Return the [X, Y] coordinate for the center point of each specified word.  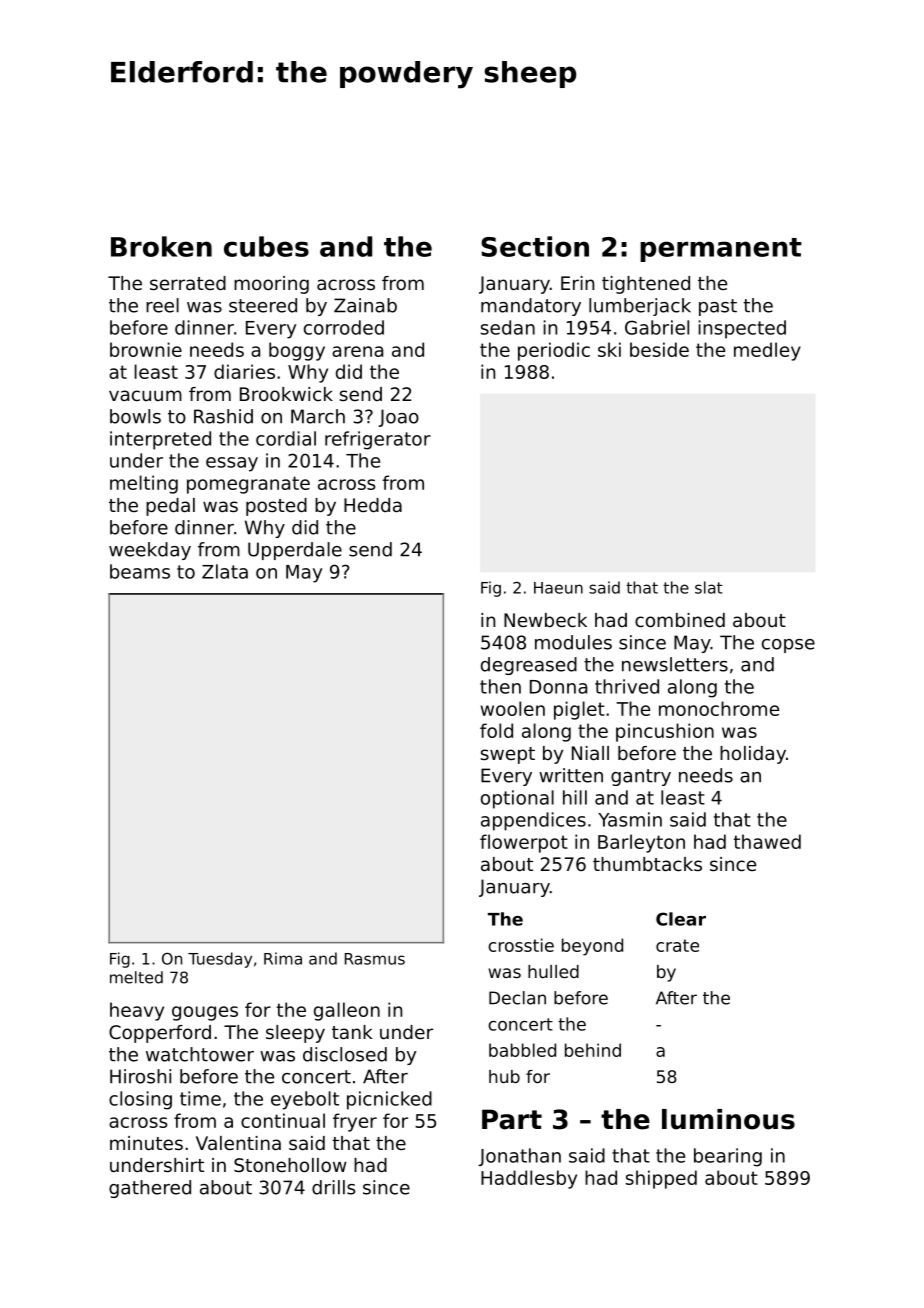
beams [140, 571]
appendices [533, 821]
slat [709, 587]
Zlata [225, 571]
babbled [522, 1050]
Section [535, 246]
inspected [742, 329]
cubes [266, 246]
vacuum [145, 395]
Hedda [373, 505]
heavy [137, 1011]
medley [767, 351]
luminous [728, 1119]
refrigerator [378, 440]
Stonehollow [290, 1165]
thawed [767, 841]
